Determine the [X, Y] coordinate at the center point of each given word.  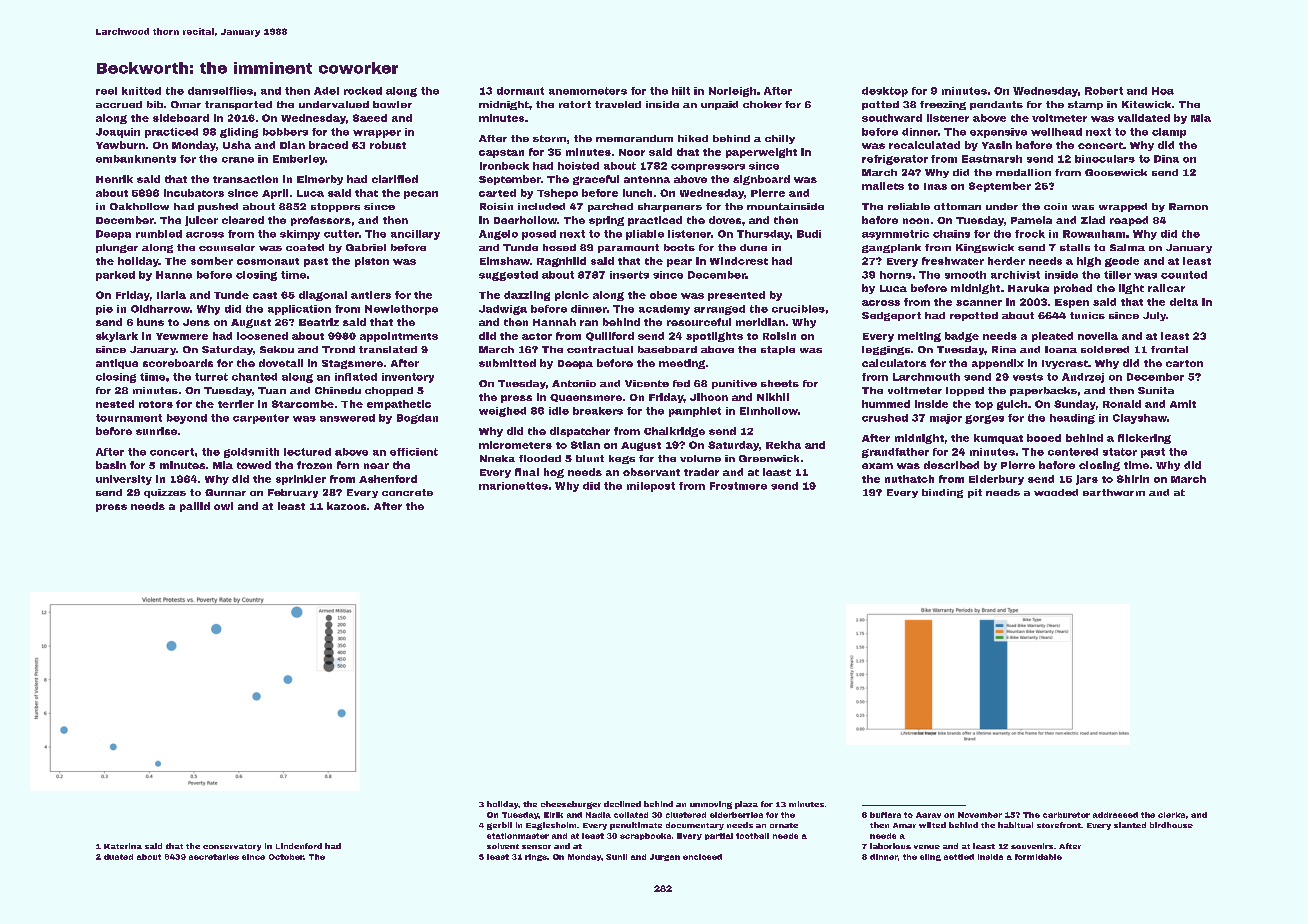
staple [778, 350]
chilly [780, 139]
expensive [998, 133]
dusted [118, 857]
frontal [1169, 349]
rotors [156, 404]
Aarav [928, 815]
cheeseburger [571, 805]
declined [622, 804]
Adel [326, 91]
